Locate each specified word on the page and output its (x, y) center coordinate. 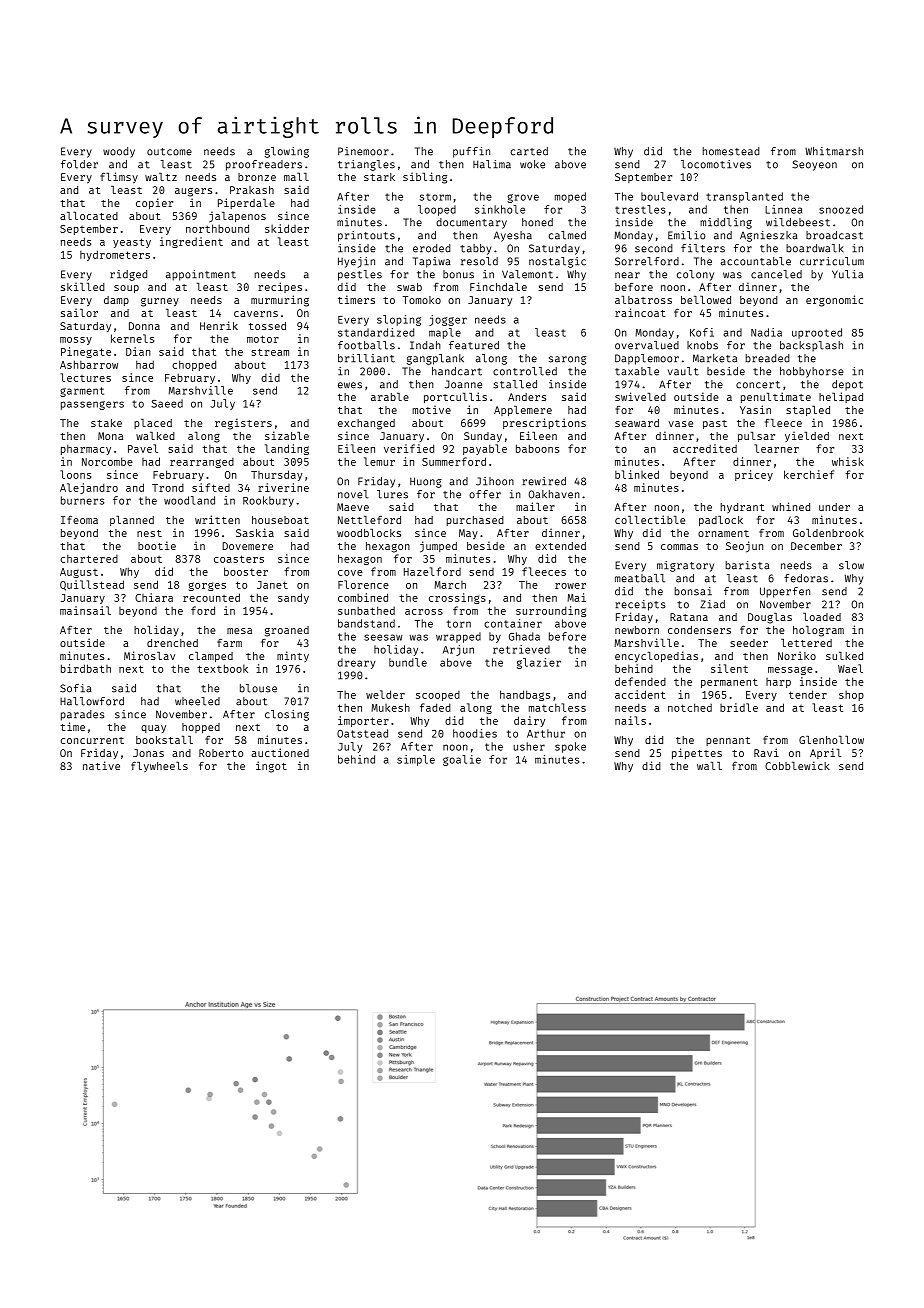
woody (119, 152)
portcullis (455, 397)
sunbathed (366, 610)
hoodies (475, 733)
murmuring (280, 301)
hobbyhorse (812, 372)
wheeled (197, 701)
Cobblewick (797, 765)
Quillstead (92, 585)
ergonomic (834, 301)
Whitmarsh (834, 151)
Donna (144, 326)
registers (243, 424)
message (790, 670)
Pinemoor (363, 151)
